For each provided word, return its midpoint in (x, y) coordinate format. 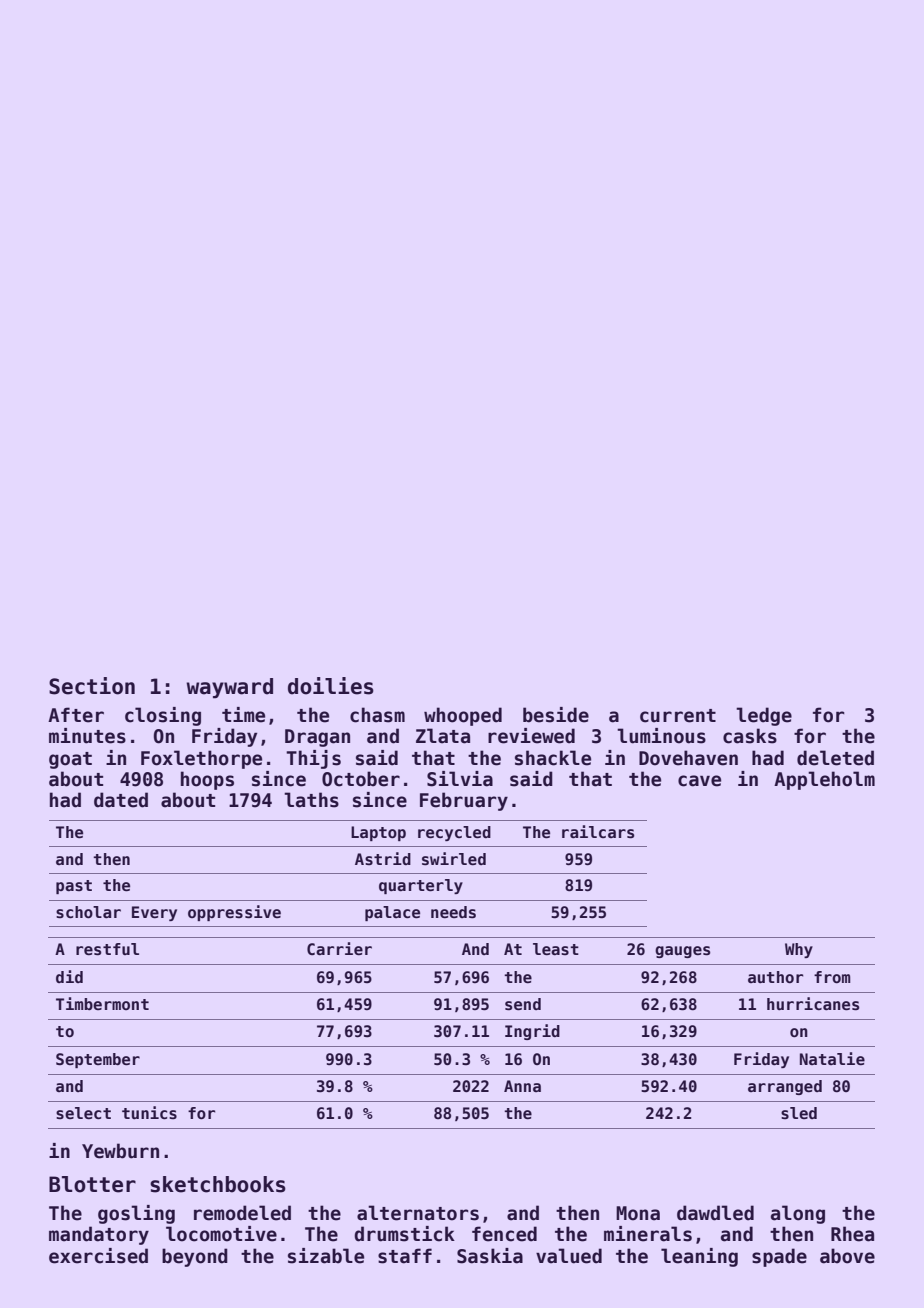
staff (405, 1256)
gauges (682, 952)
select (83, 1113)
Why (799, 950)
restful (107, 949)
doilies (331, 686)
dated (121, 800)
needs (453, 912)
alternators (418, 1213)
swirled (454, 859)
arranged (785, 1087)
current (678, 716)
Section (92, 686)
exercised (98, 1256)
